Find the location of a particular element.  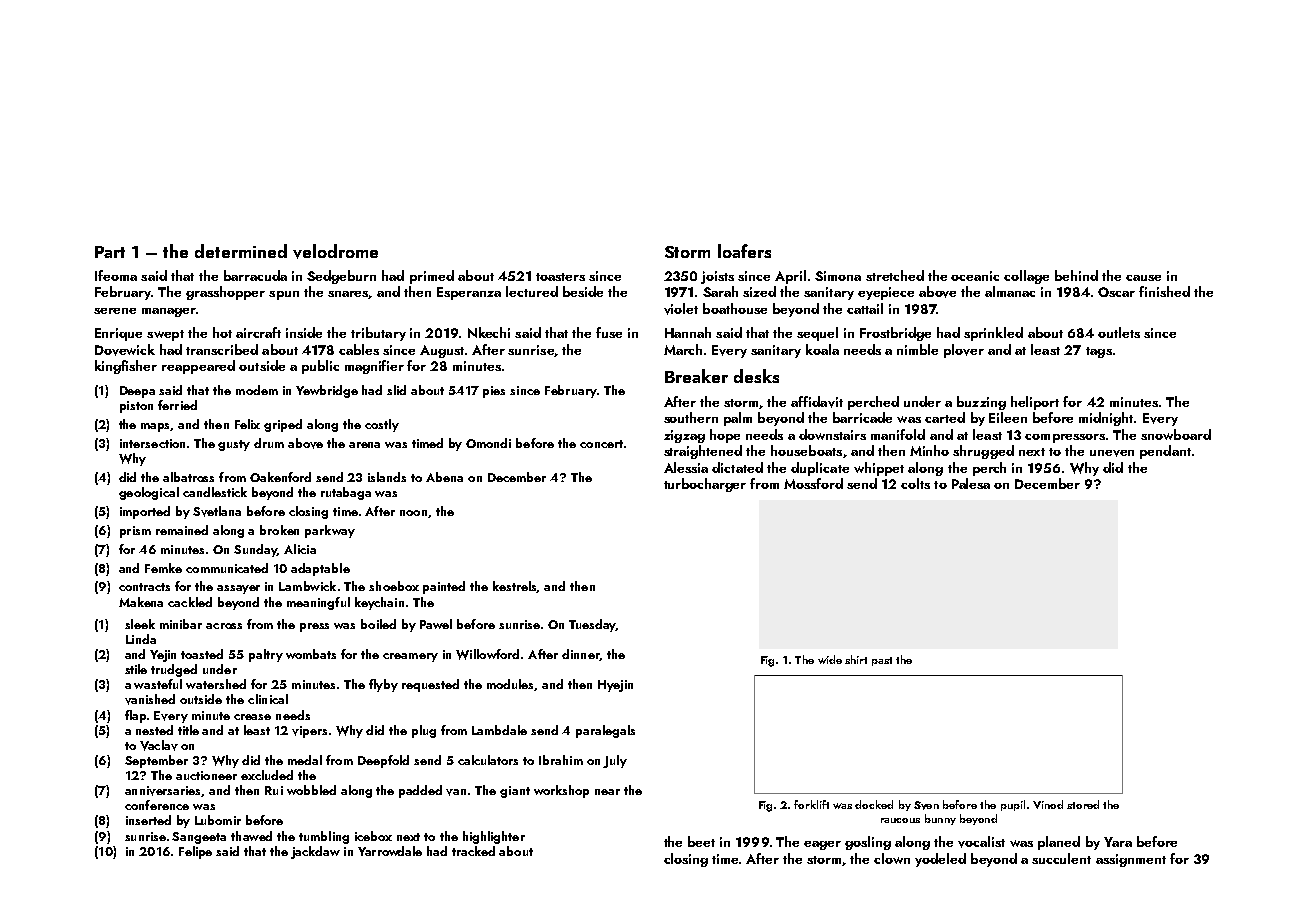

behind is located at coordinates (1076, 275).
